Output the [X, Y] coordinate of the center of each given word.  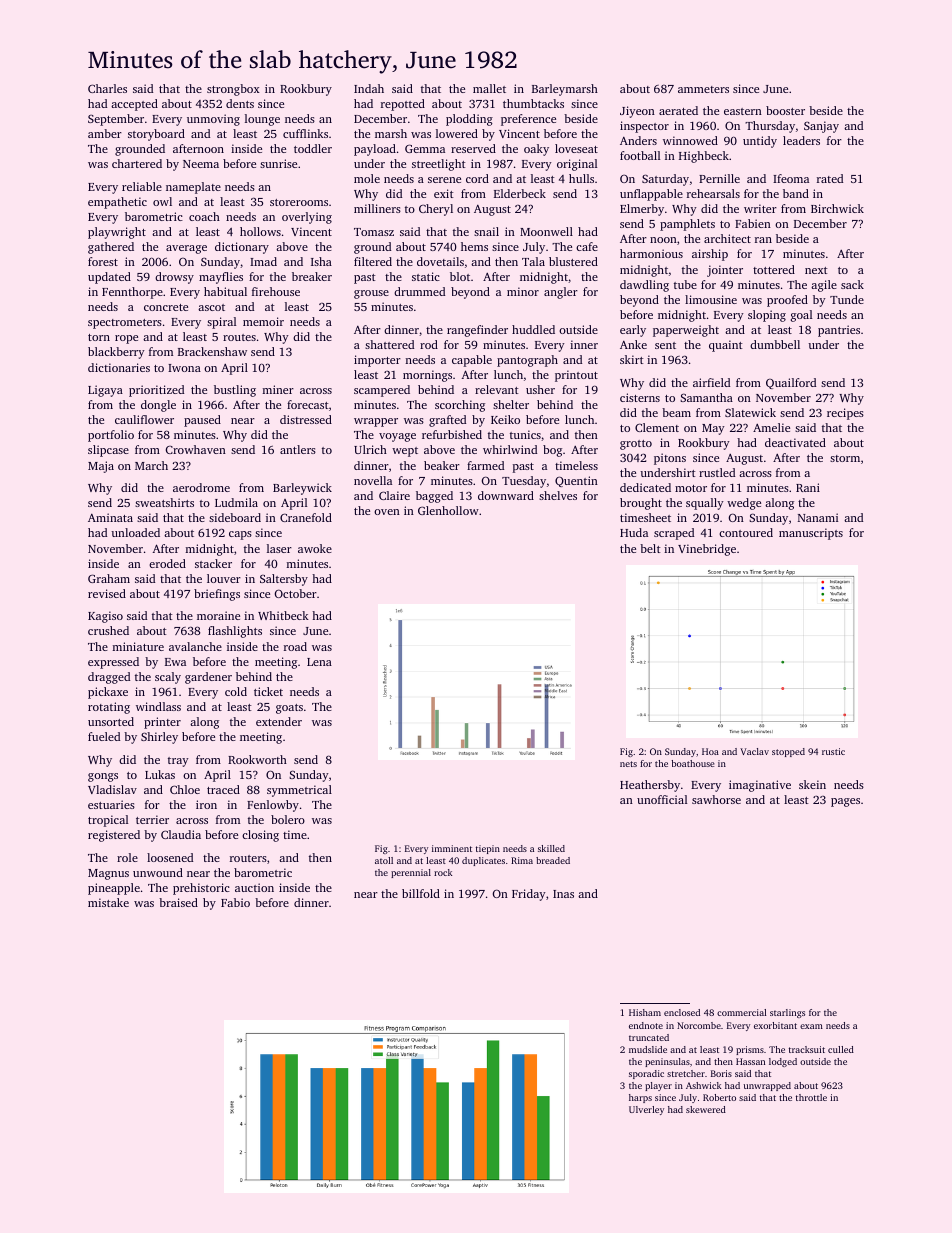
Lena [319, 662]
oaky [536, 150]
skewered [706, 1109]
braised [178, 902]
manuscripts [811, 534]
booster [785, 110]
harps [640, 1098]
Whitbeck [283, 615]
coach [204, 216]
